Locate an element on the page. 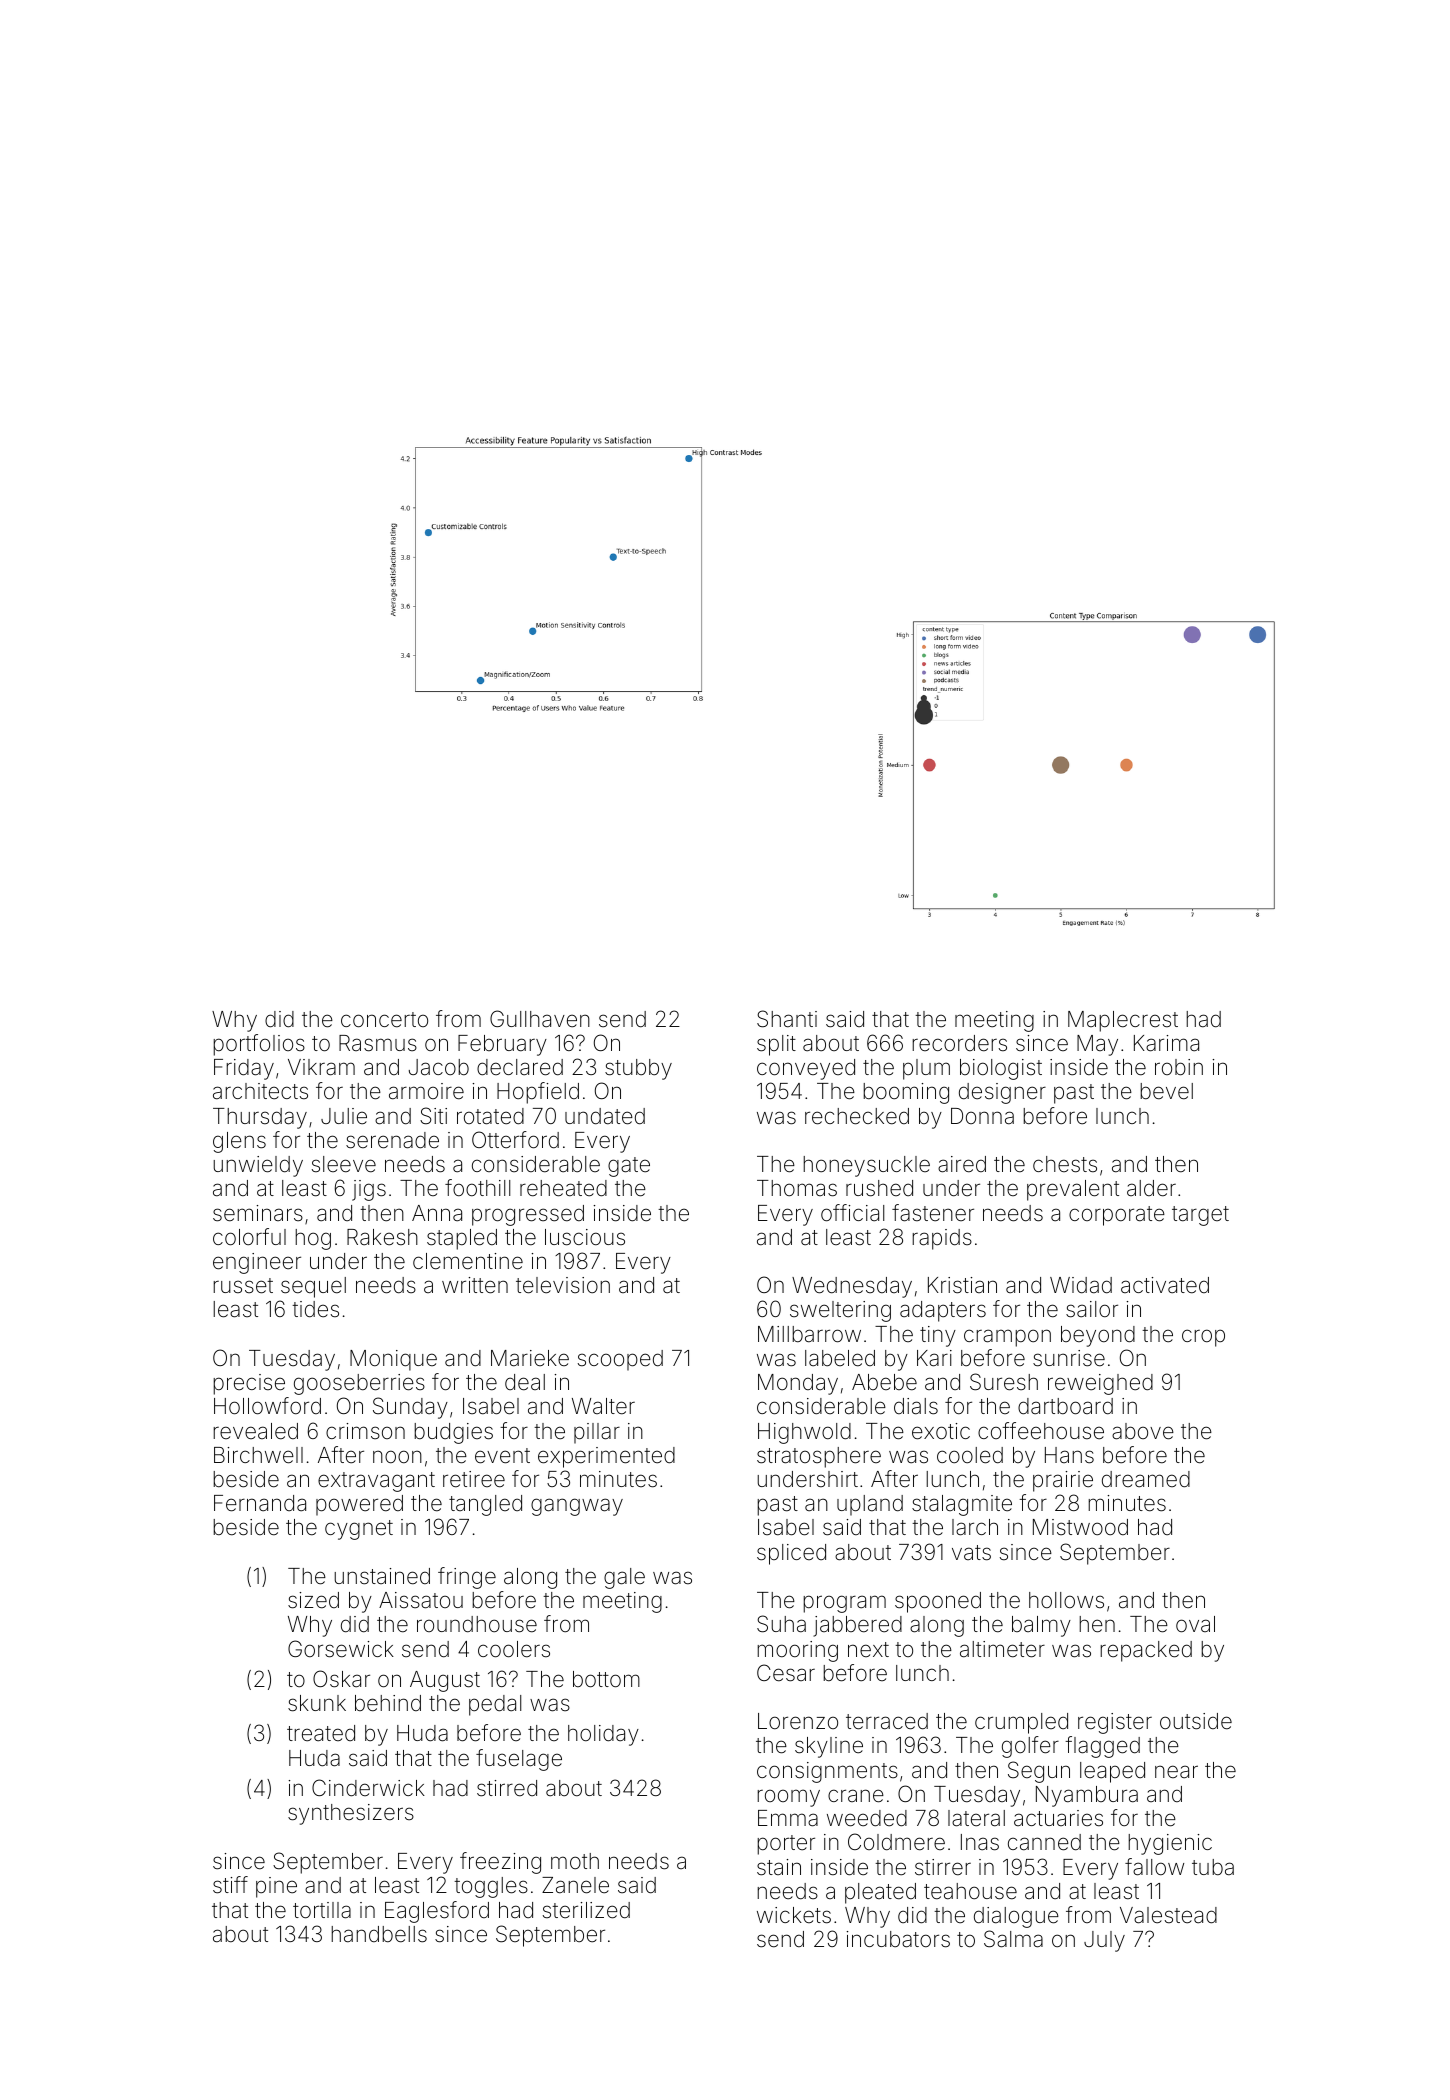 The width and height of the page is (1450, 2100). rushed is located at coordinates (879, 1188).
